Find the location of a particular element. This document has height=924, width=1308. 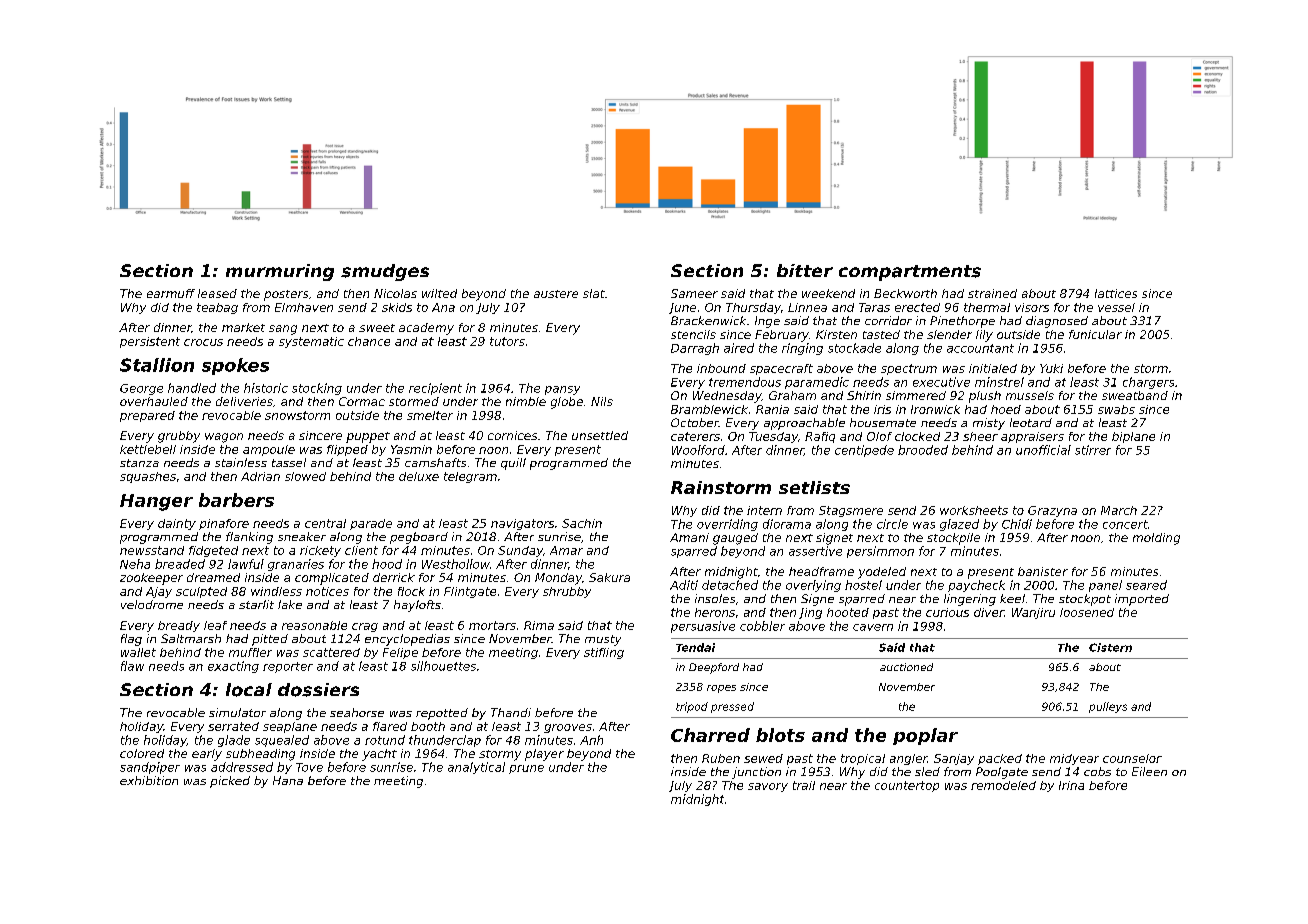

grooves is located at coordinates (568, 728).
